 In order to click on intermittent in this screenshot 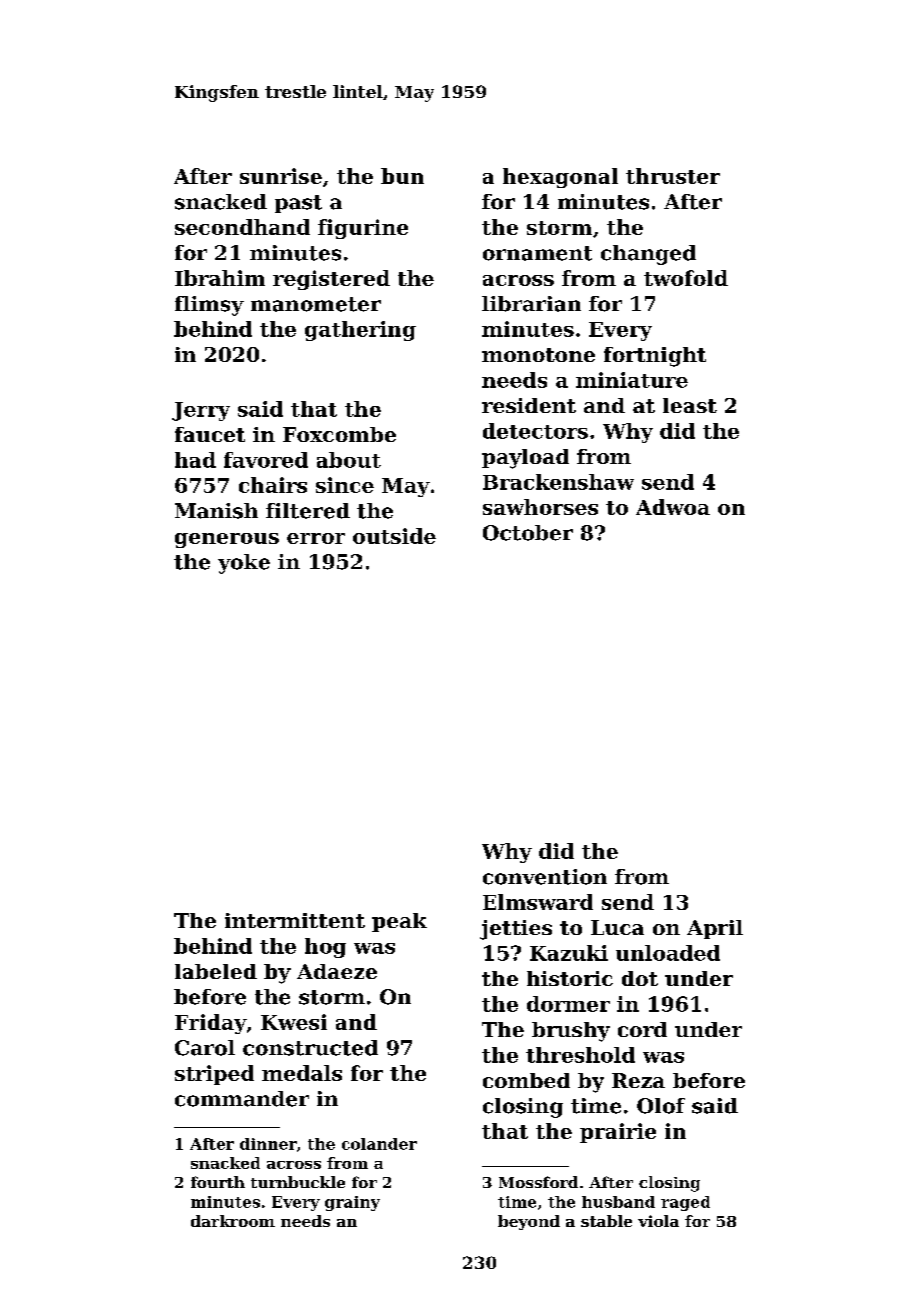, I will do `click(295, 920)`.
